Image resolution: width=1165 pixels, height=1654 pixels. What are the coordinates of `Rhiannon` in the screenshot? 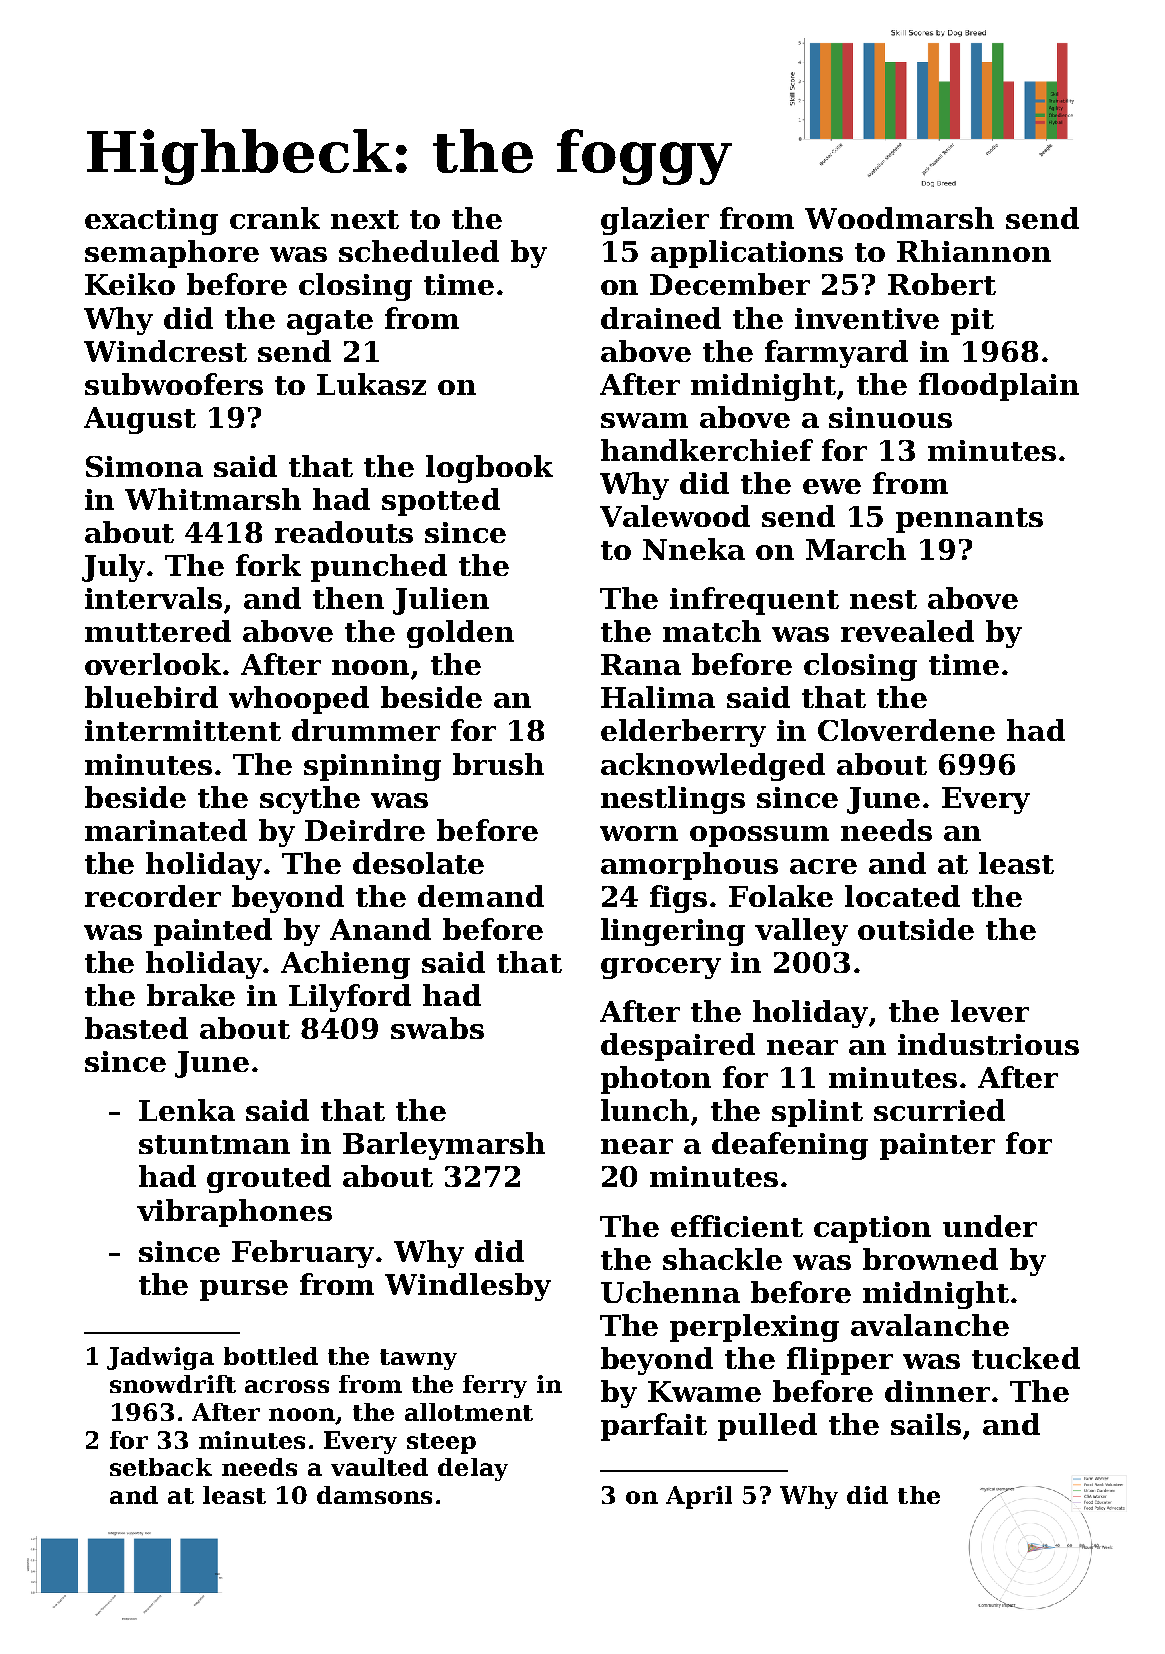 It's located at (974, 251).
